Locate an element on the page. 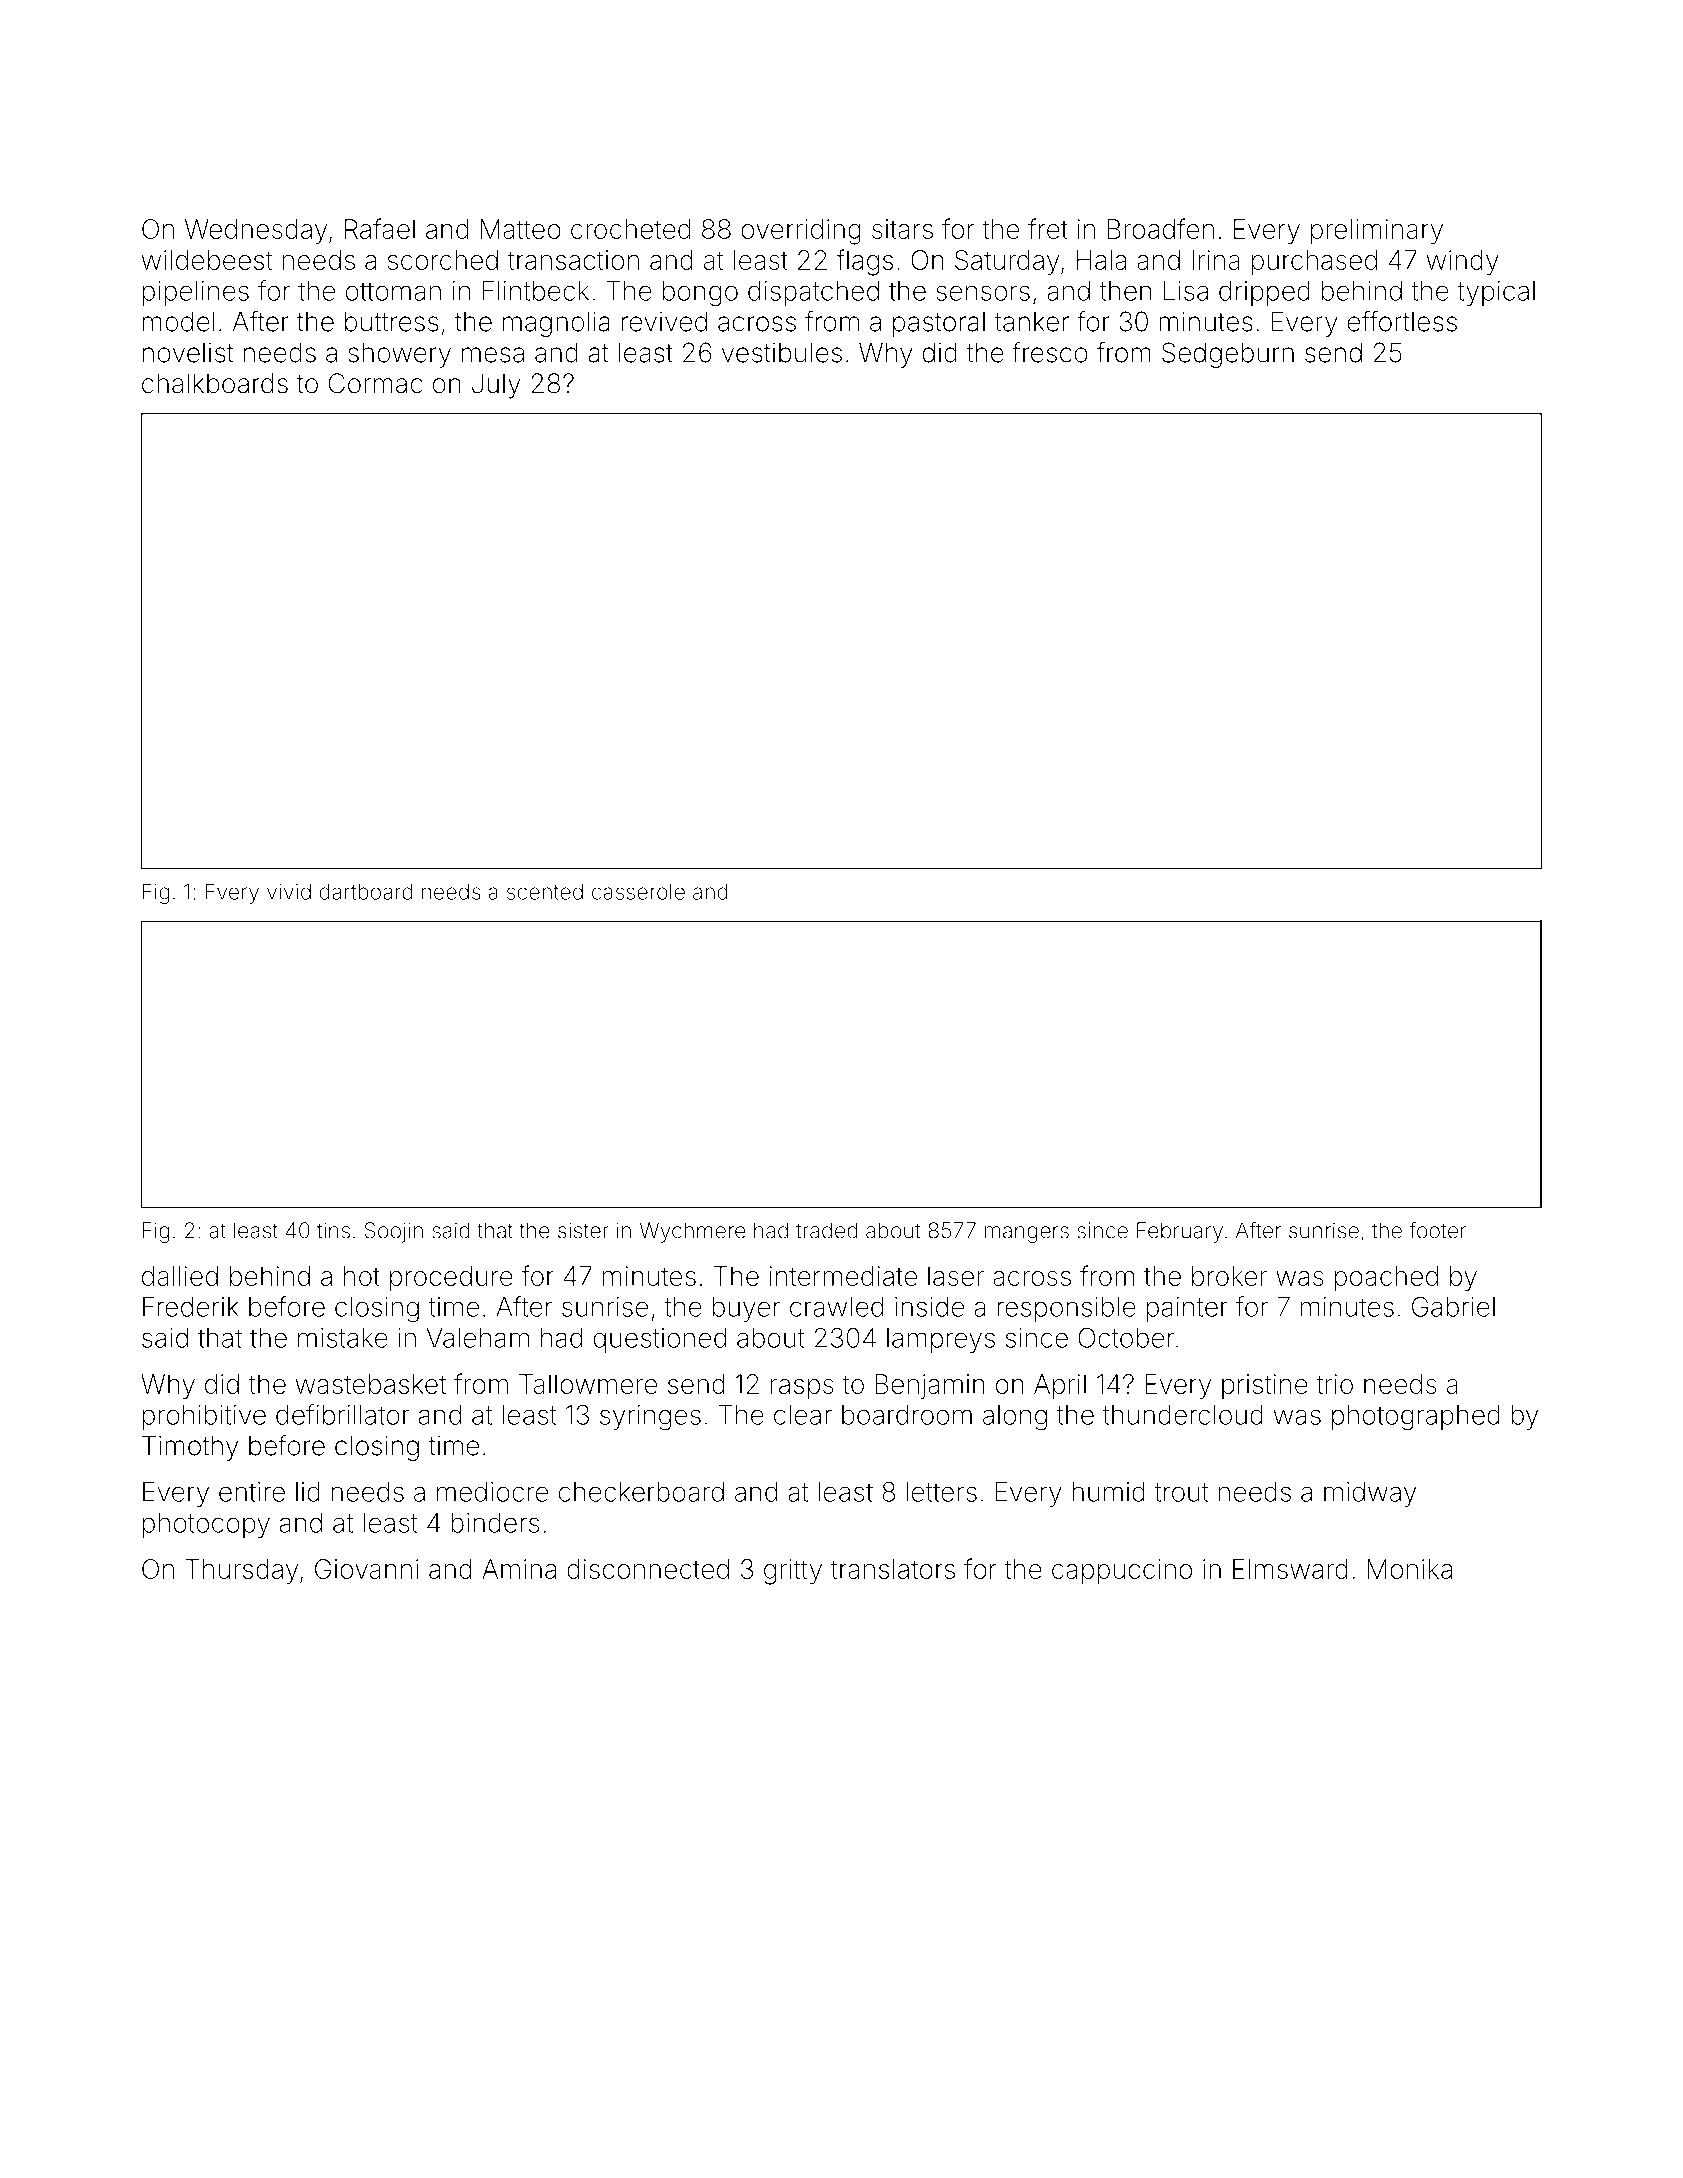 This document has height=2178, width=1683. vestibules is located at coordinates (782, 352).
